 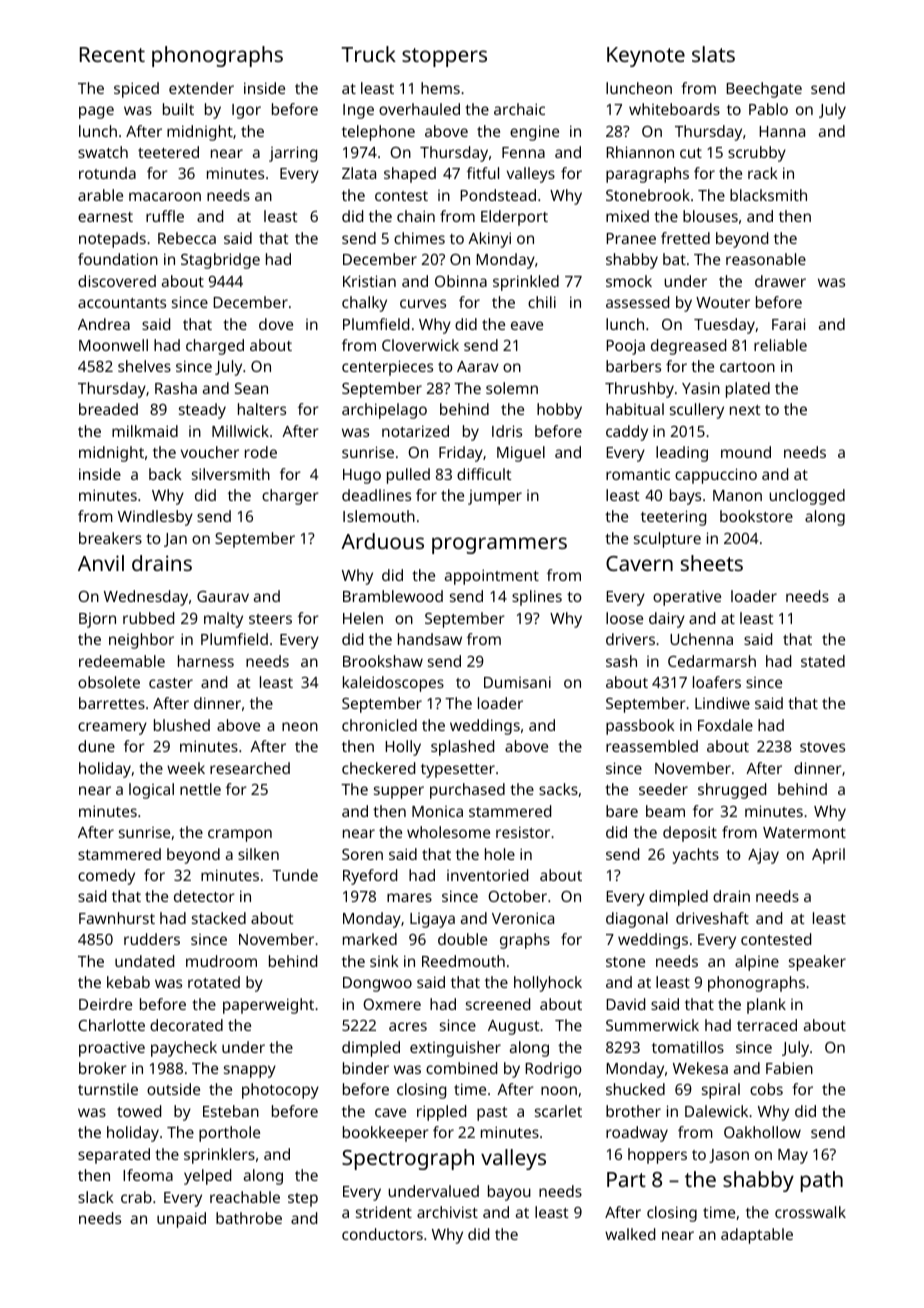 I want to click on degreased, so click(x=688, y=347).
